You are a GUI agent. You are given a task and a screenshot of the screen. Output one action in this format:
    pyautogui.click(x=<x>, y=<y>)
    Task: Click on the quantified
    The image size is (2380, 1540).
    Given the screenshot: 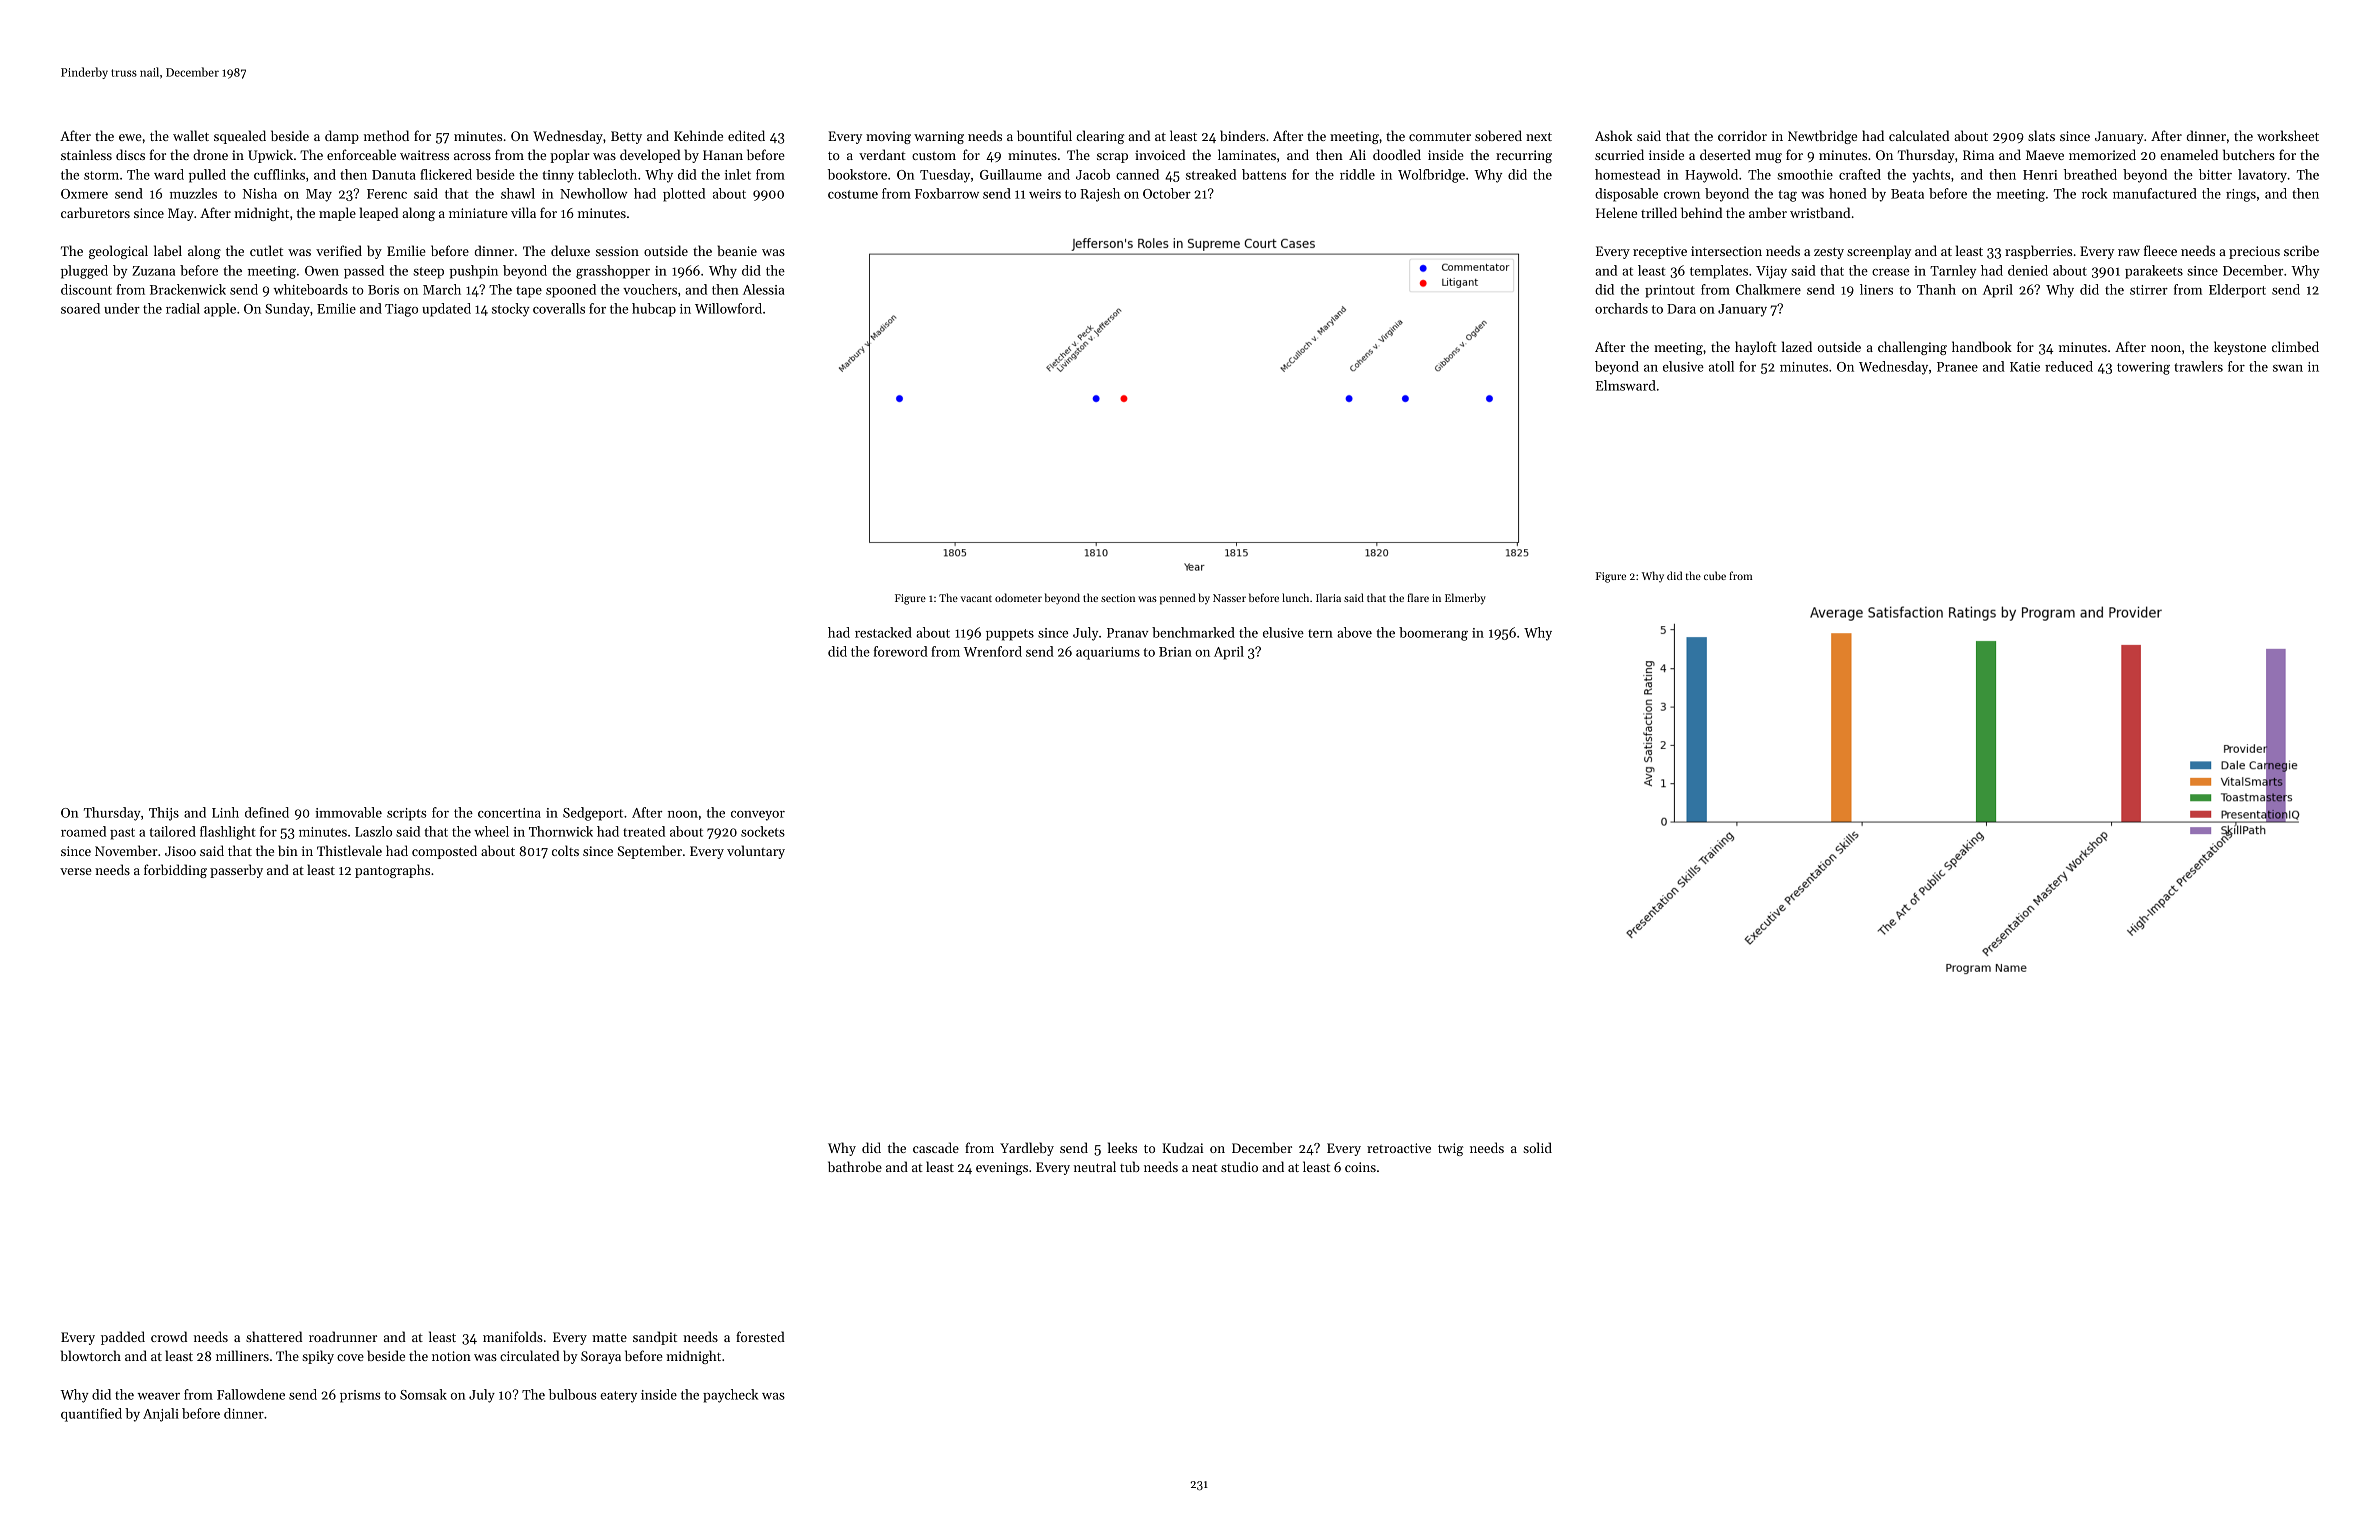 What is the action you would take?
    pyautogui.click(x=91, y=1415)
